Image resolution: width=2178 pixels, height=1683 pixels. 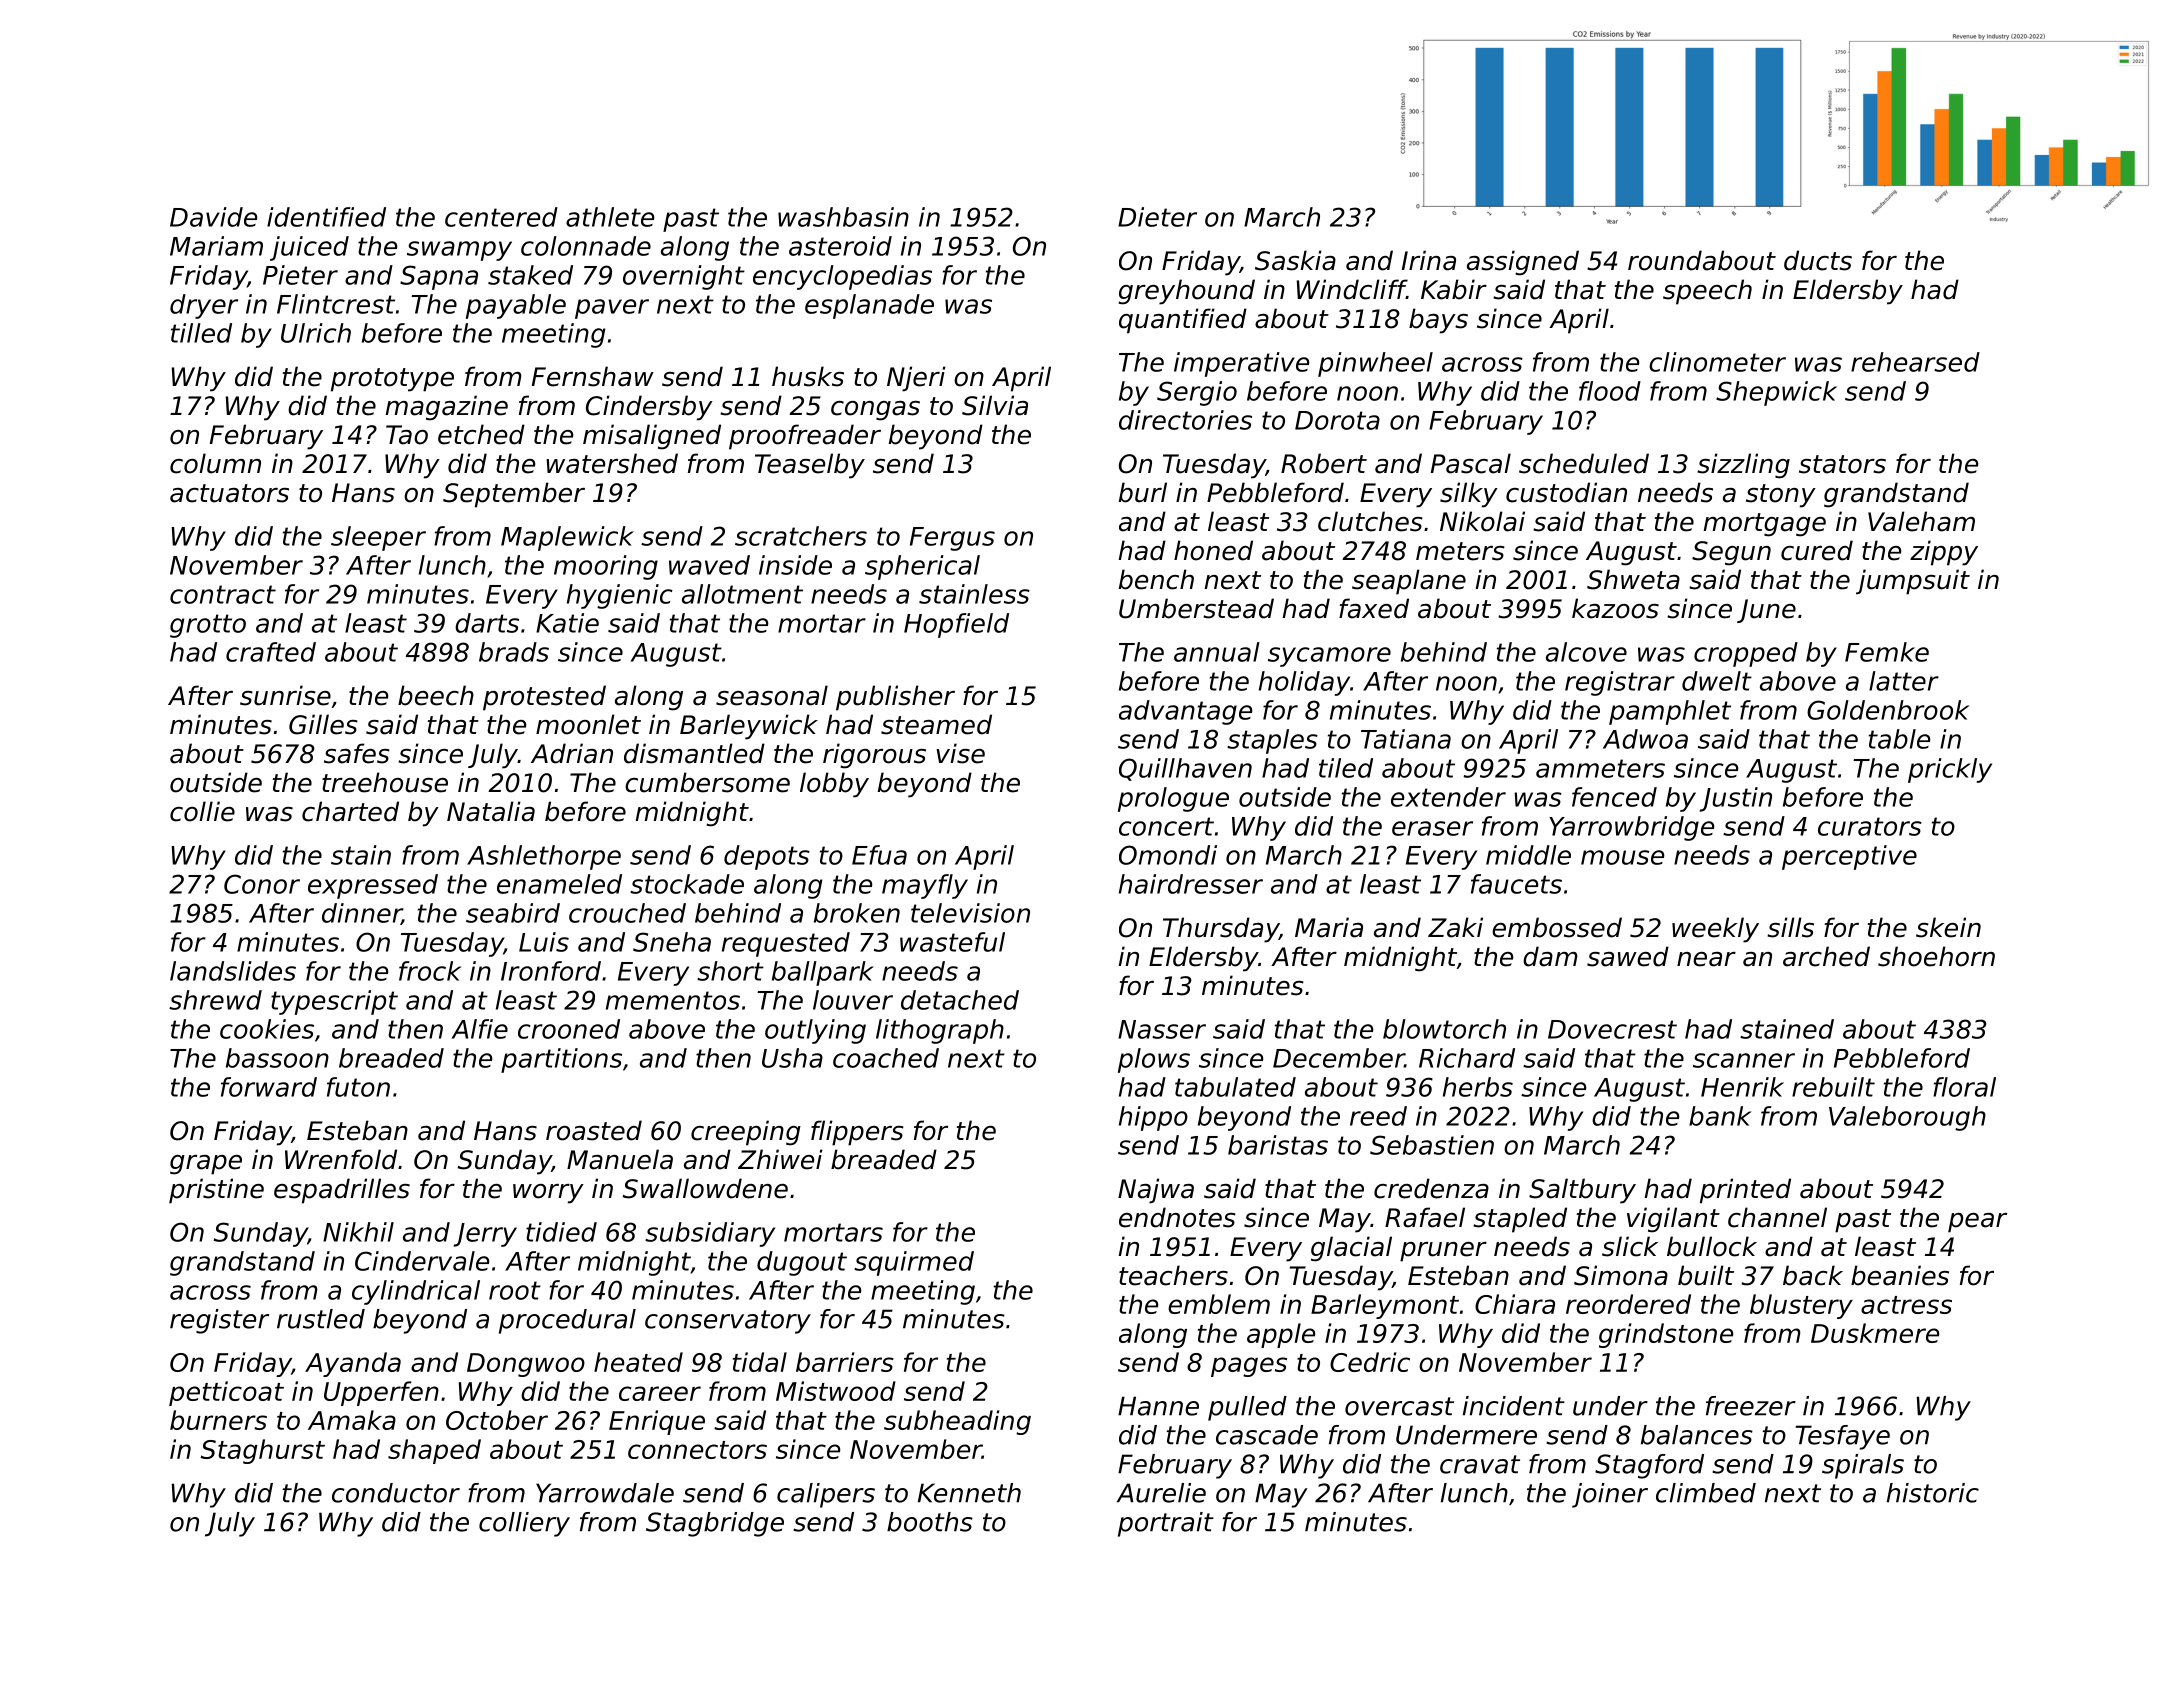 I want to click on printed, so click(x=1745, y=1191).
